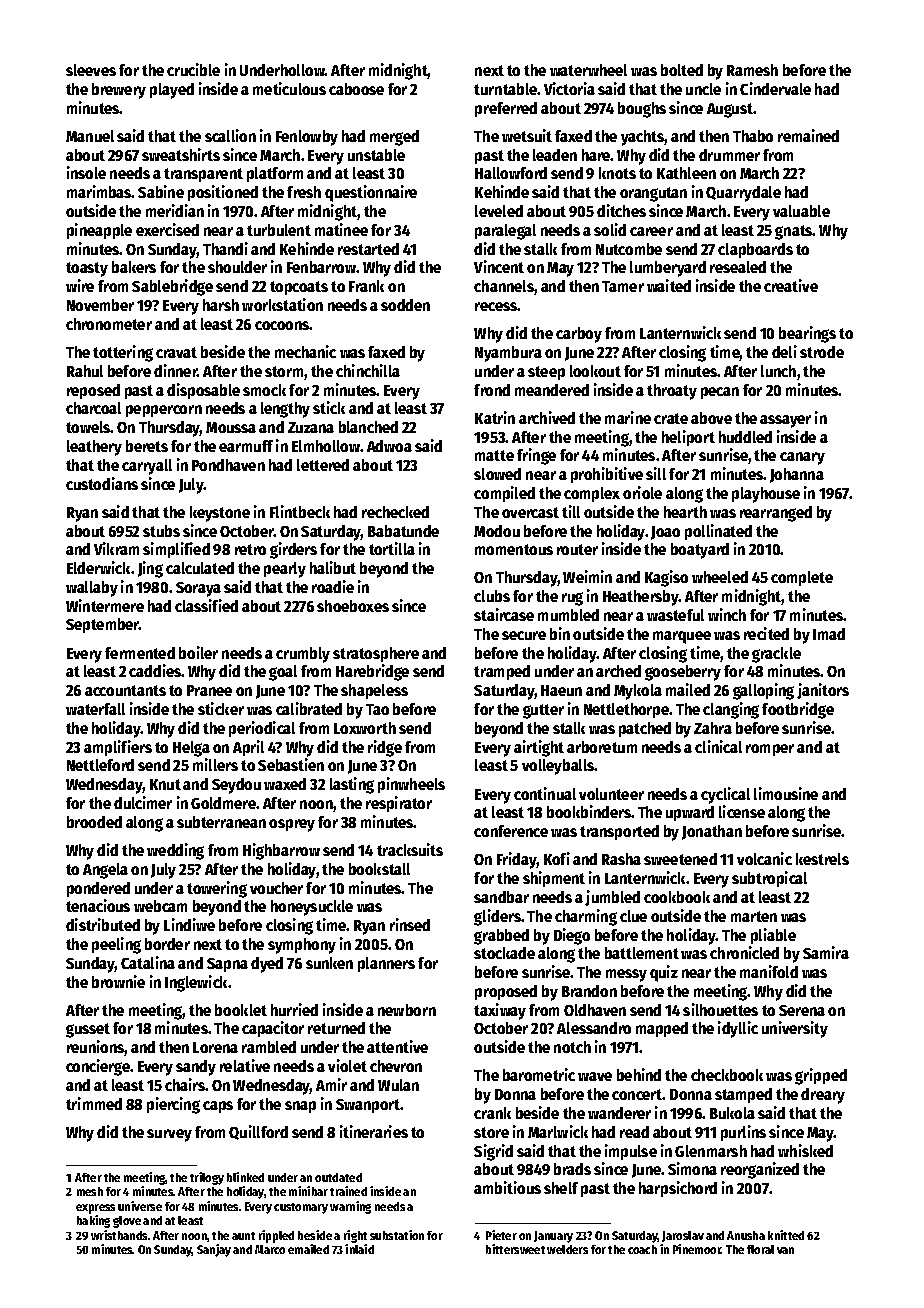  I want to click on crucible, so click(193, 69).
